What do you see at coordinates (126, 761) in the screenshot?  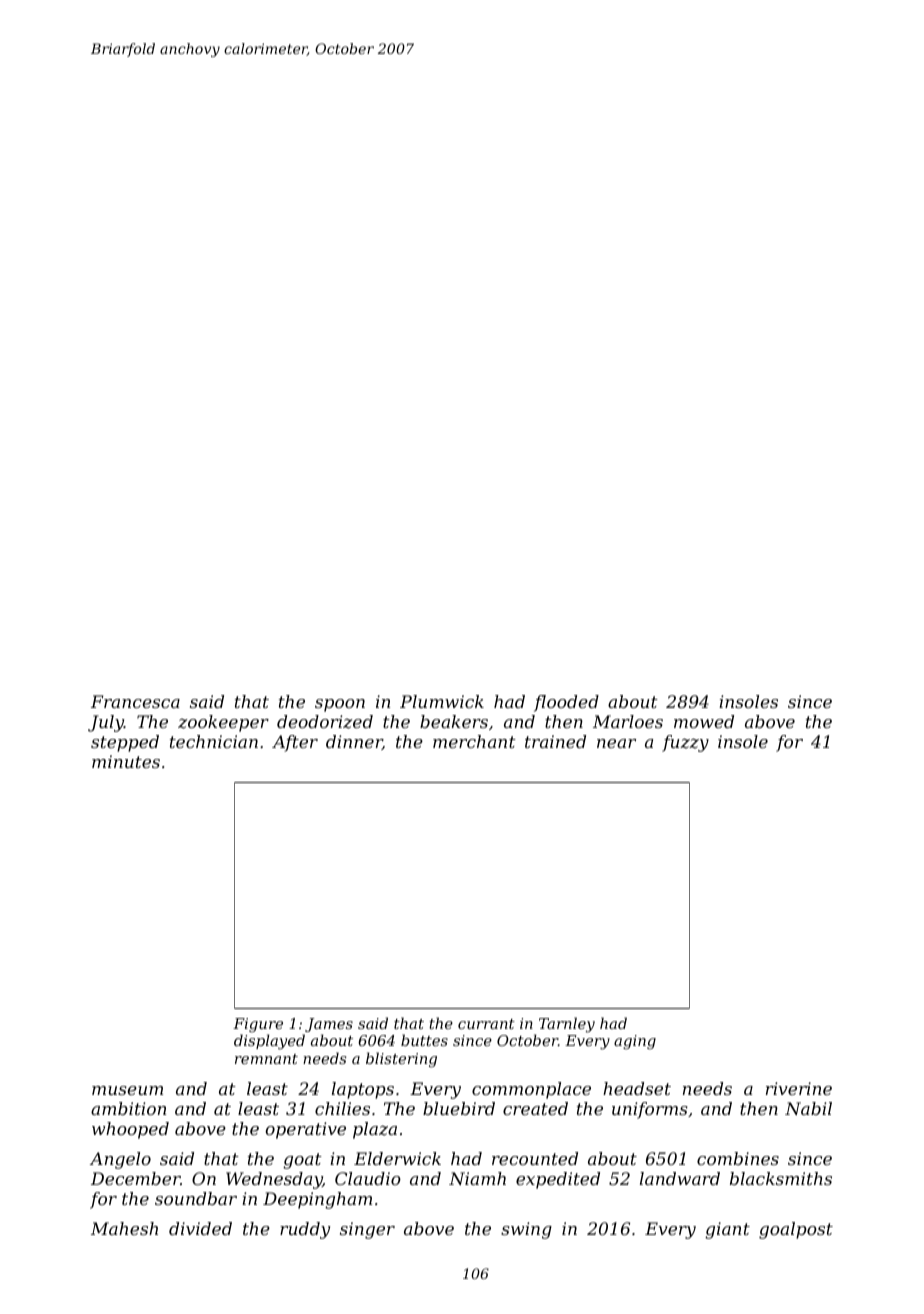 I see `minutes` at bounding box center [126, 761].
